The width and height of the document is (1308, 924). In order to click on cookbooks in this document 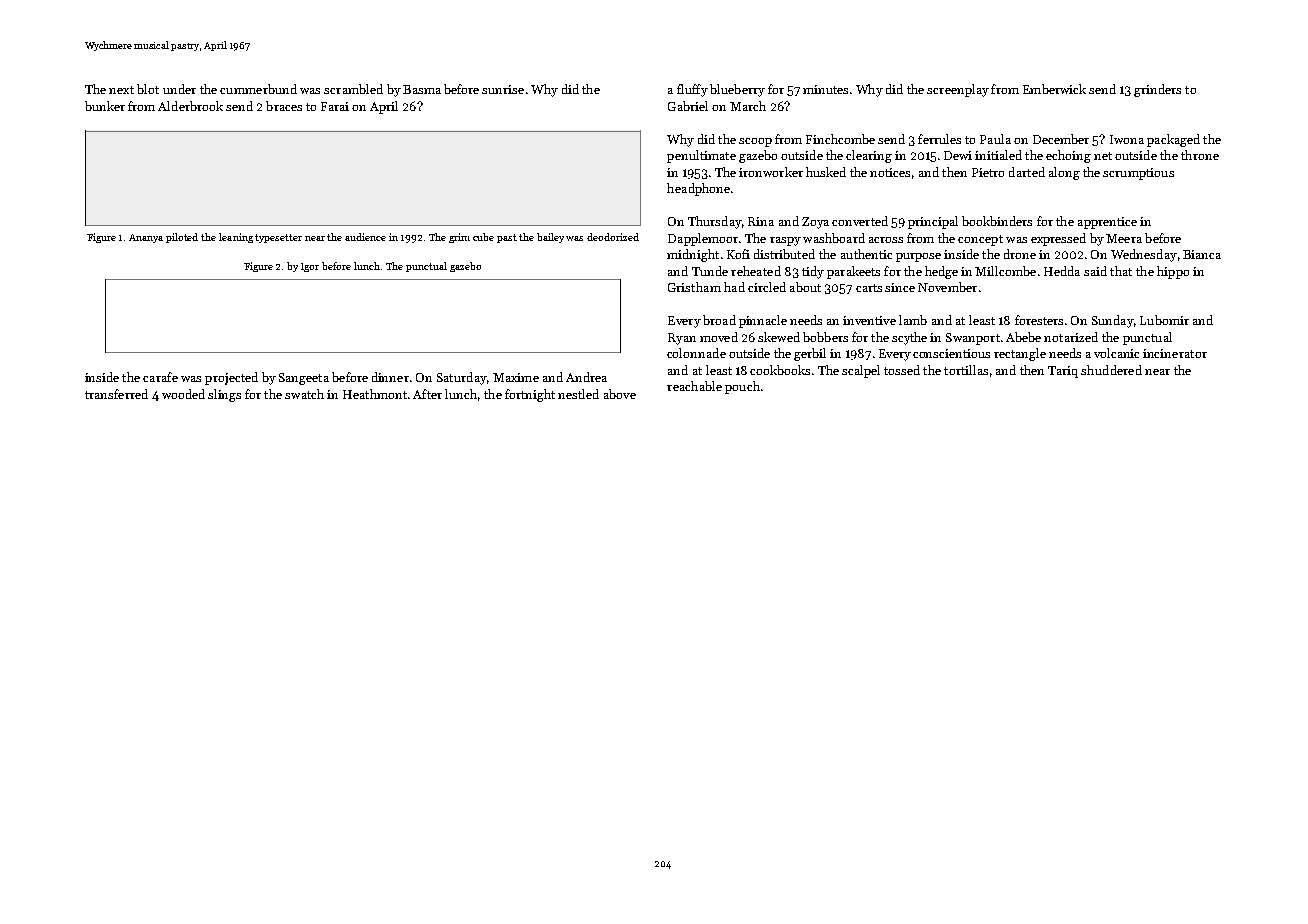, I will do `click(780, 370)`.
